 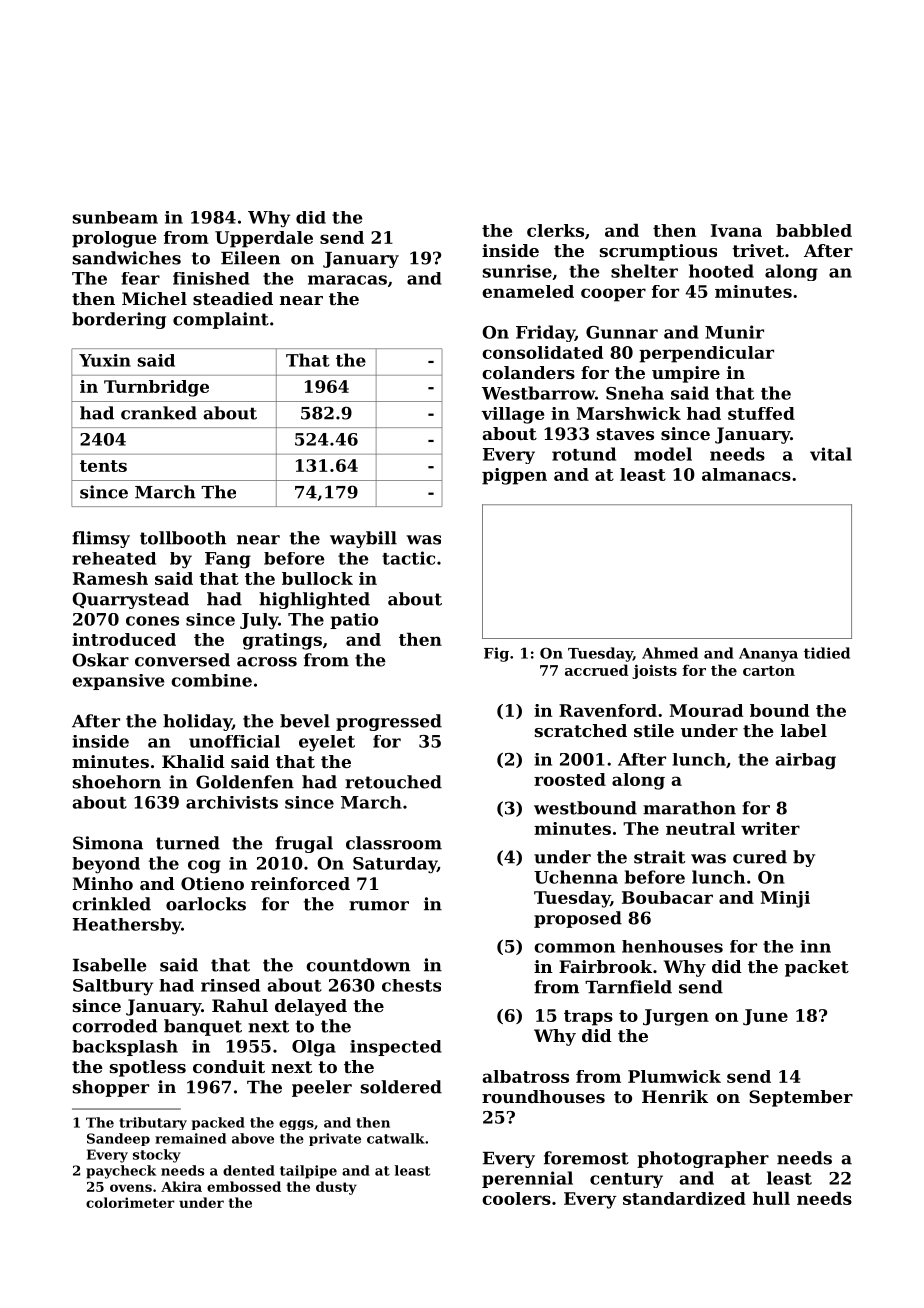 I want to click on paycheck, so click(x=121, y=1172).
